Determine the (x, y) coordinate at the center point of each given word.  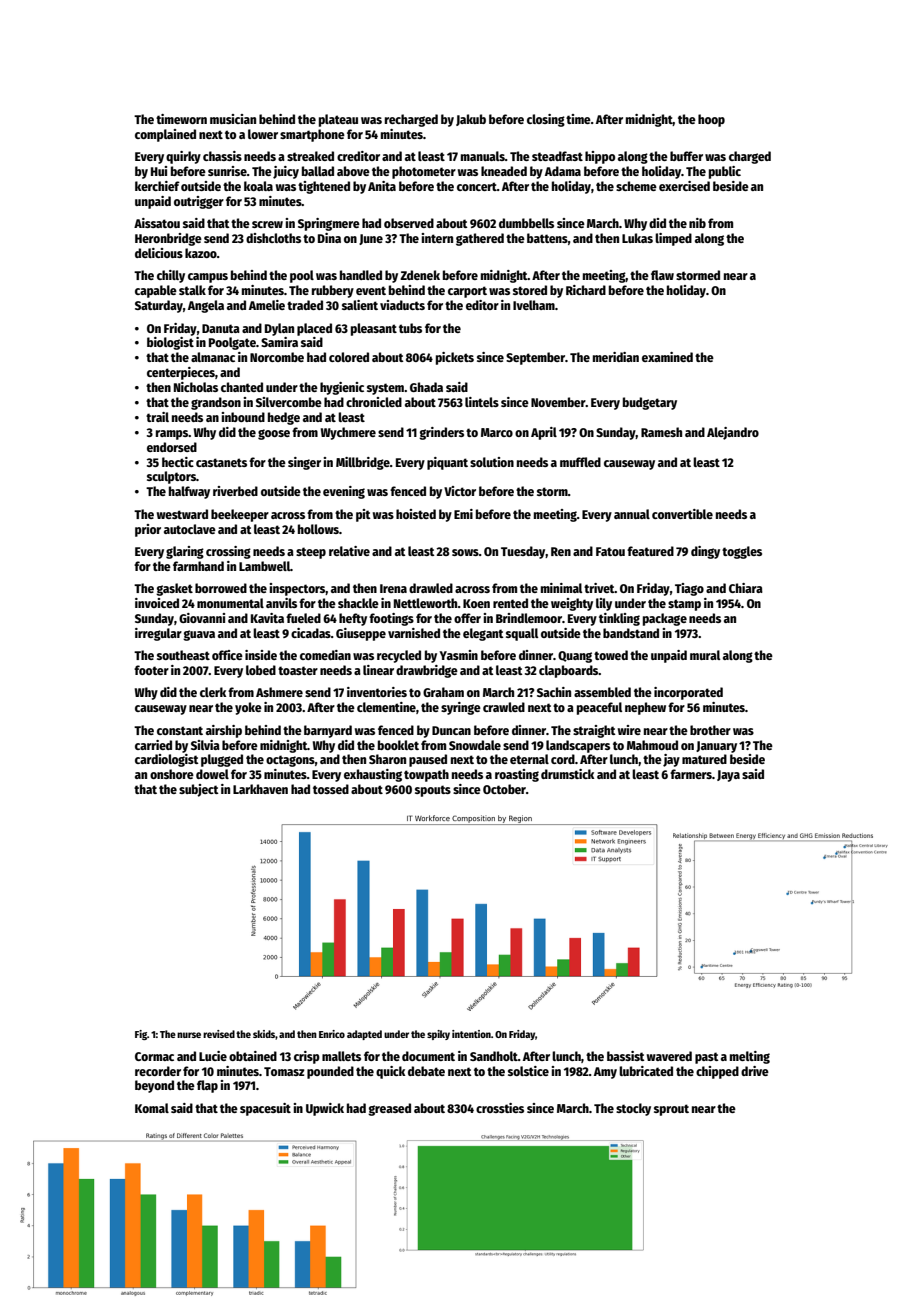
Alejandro (733, 433)
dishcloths (273, 238)
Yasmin (458, 655)
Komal (152, 1108)
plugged (222, 760)
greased (389, 1109)
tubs (410, 328)
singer (304, 463)
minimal (561, 588)
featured (650, 551)
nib (697, 223)
